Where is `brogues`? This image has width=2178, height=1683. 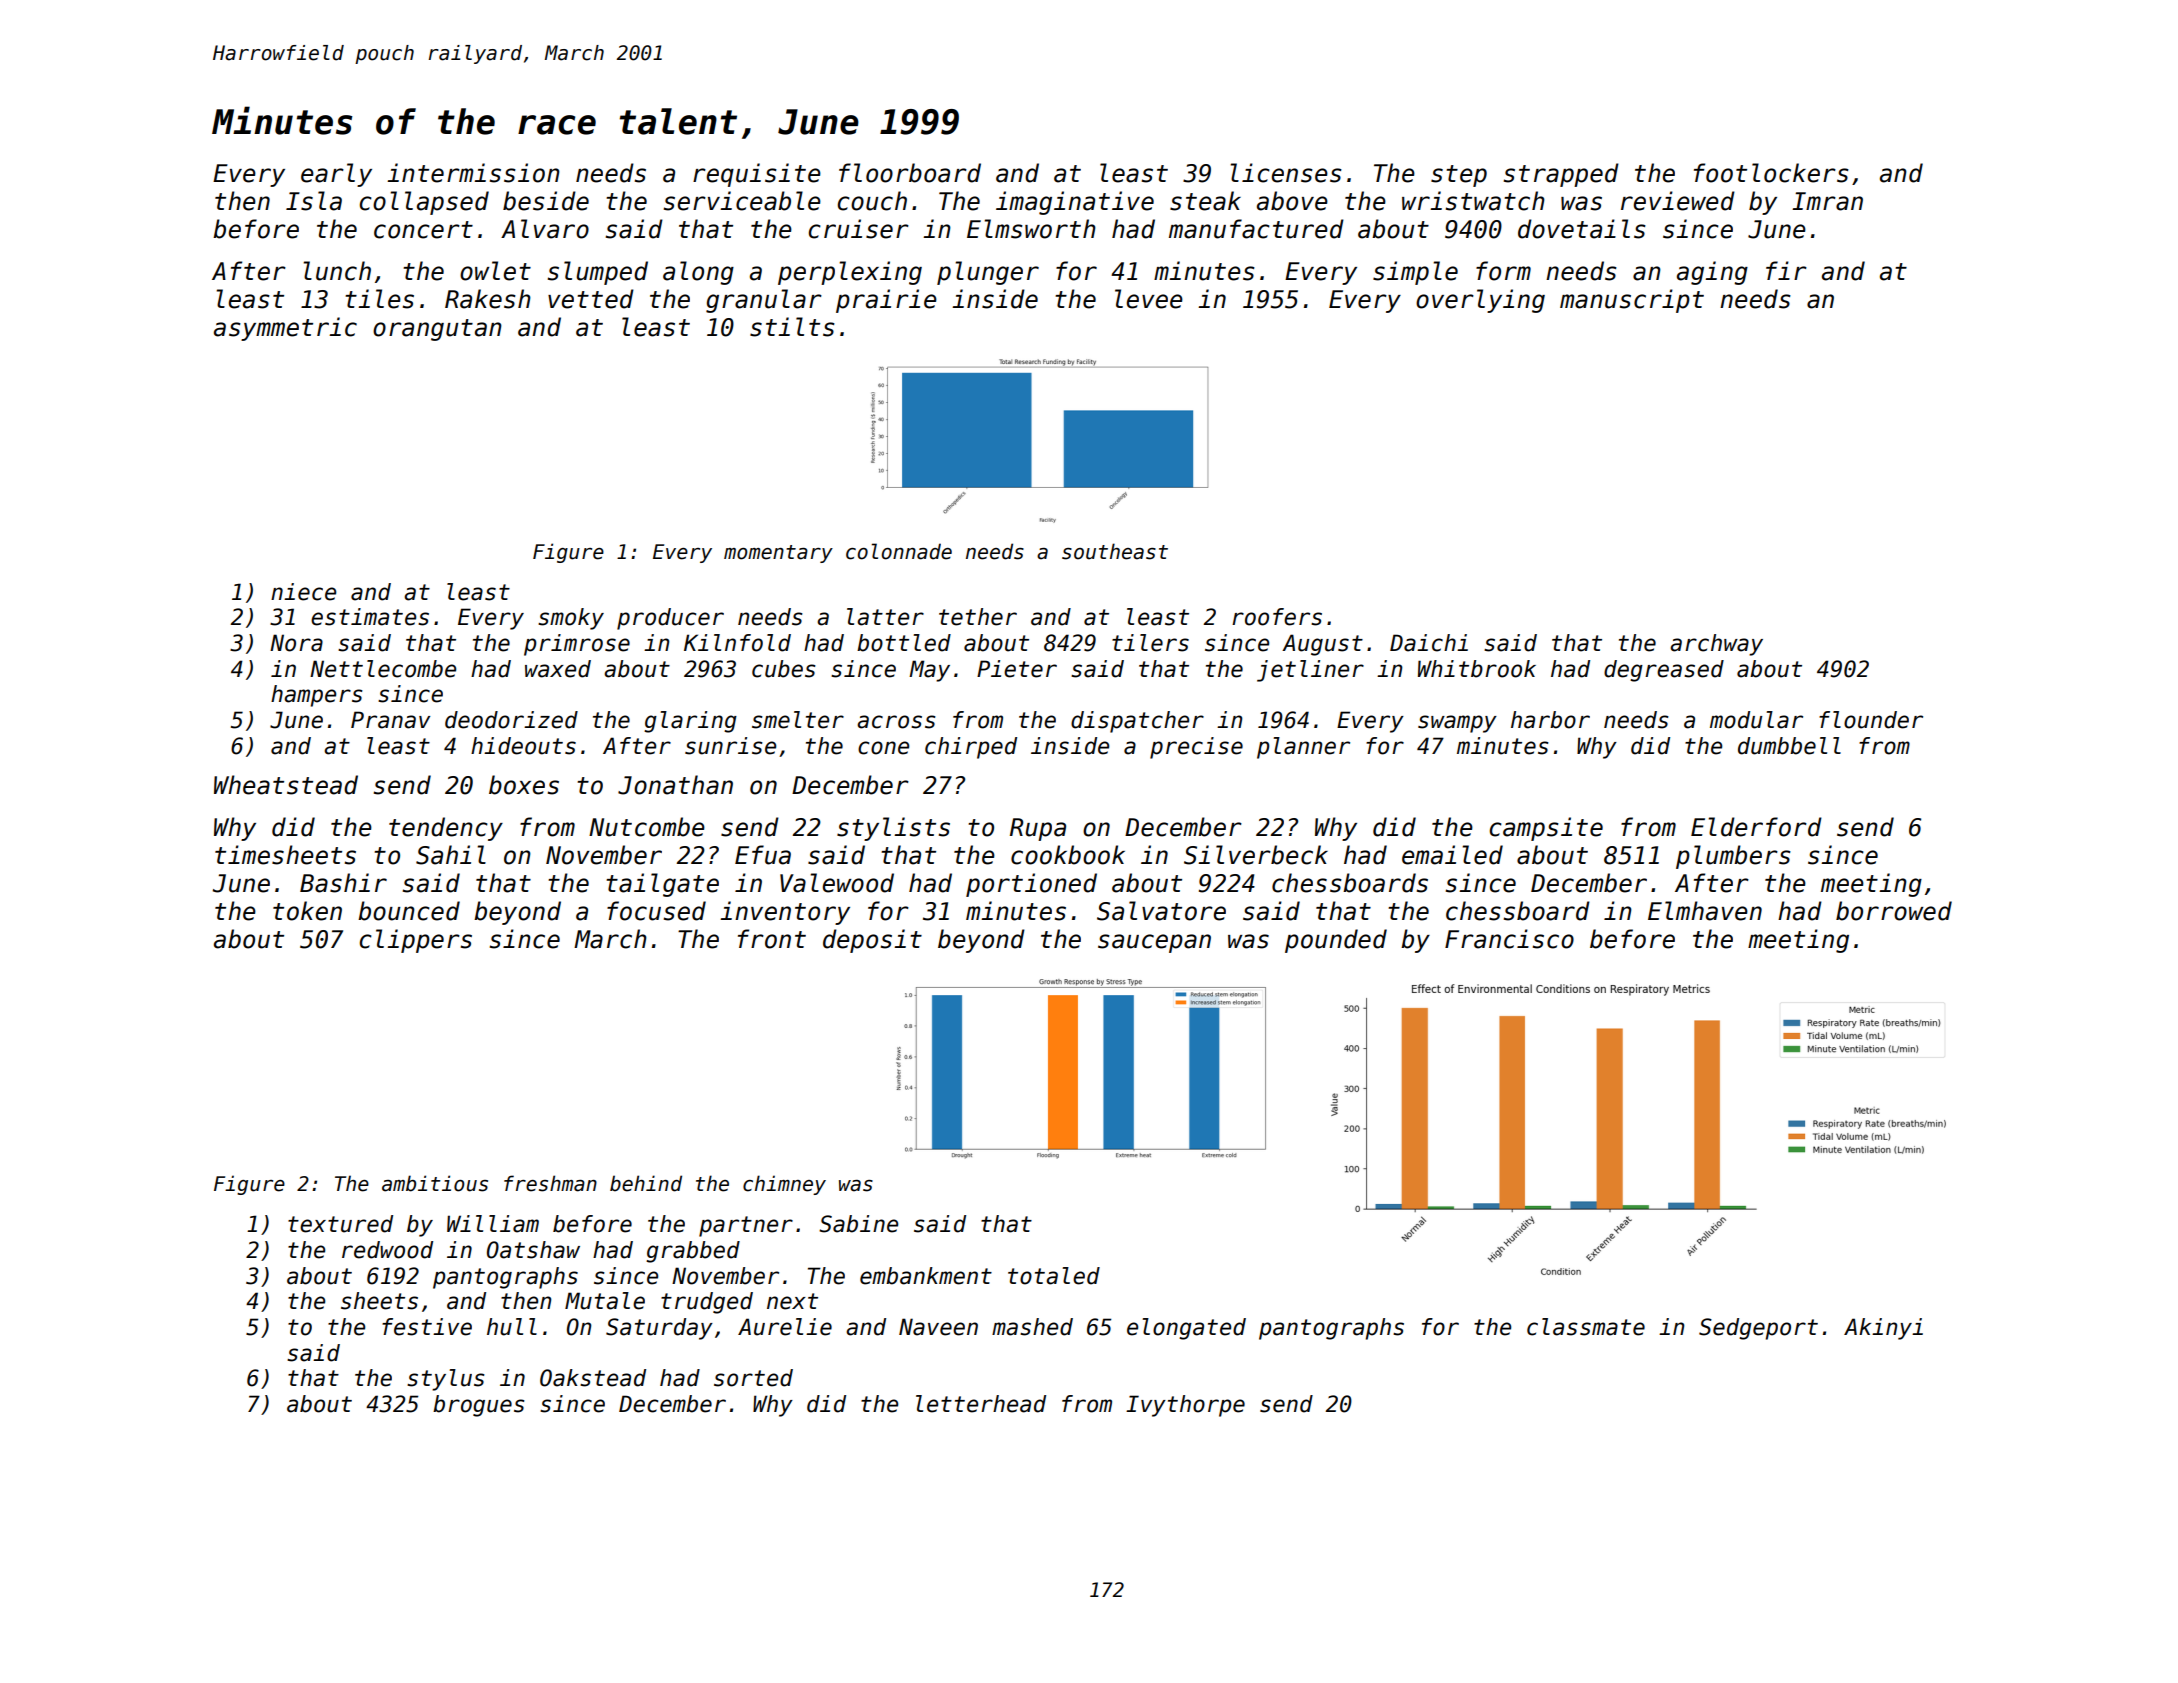 brogues is located at coordinates (479, 1406).
